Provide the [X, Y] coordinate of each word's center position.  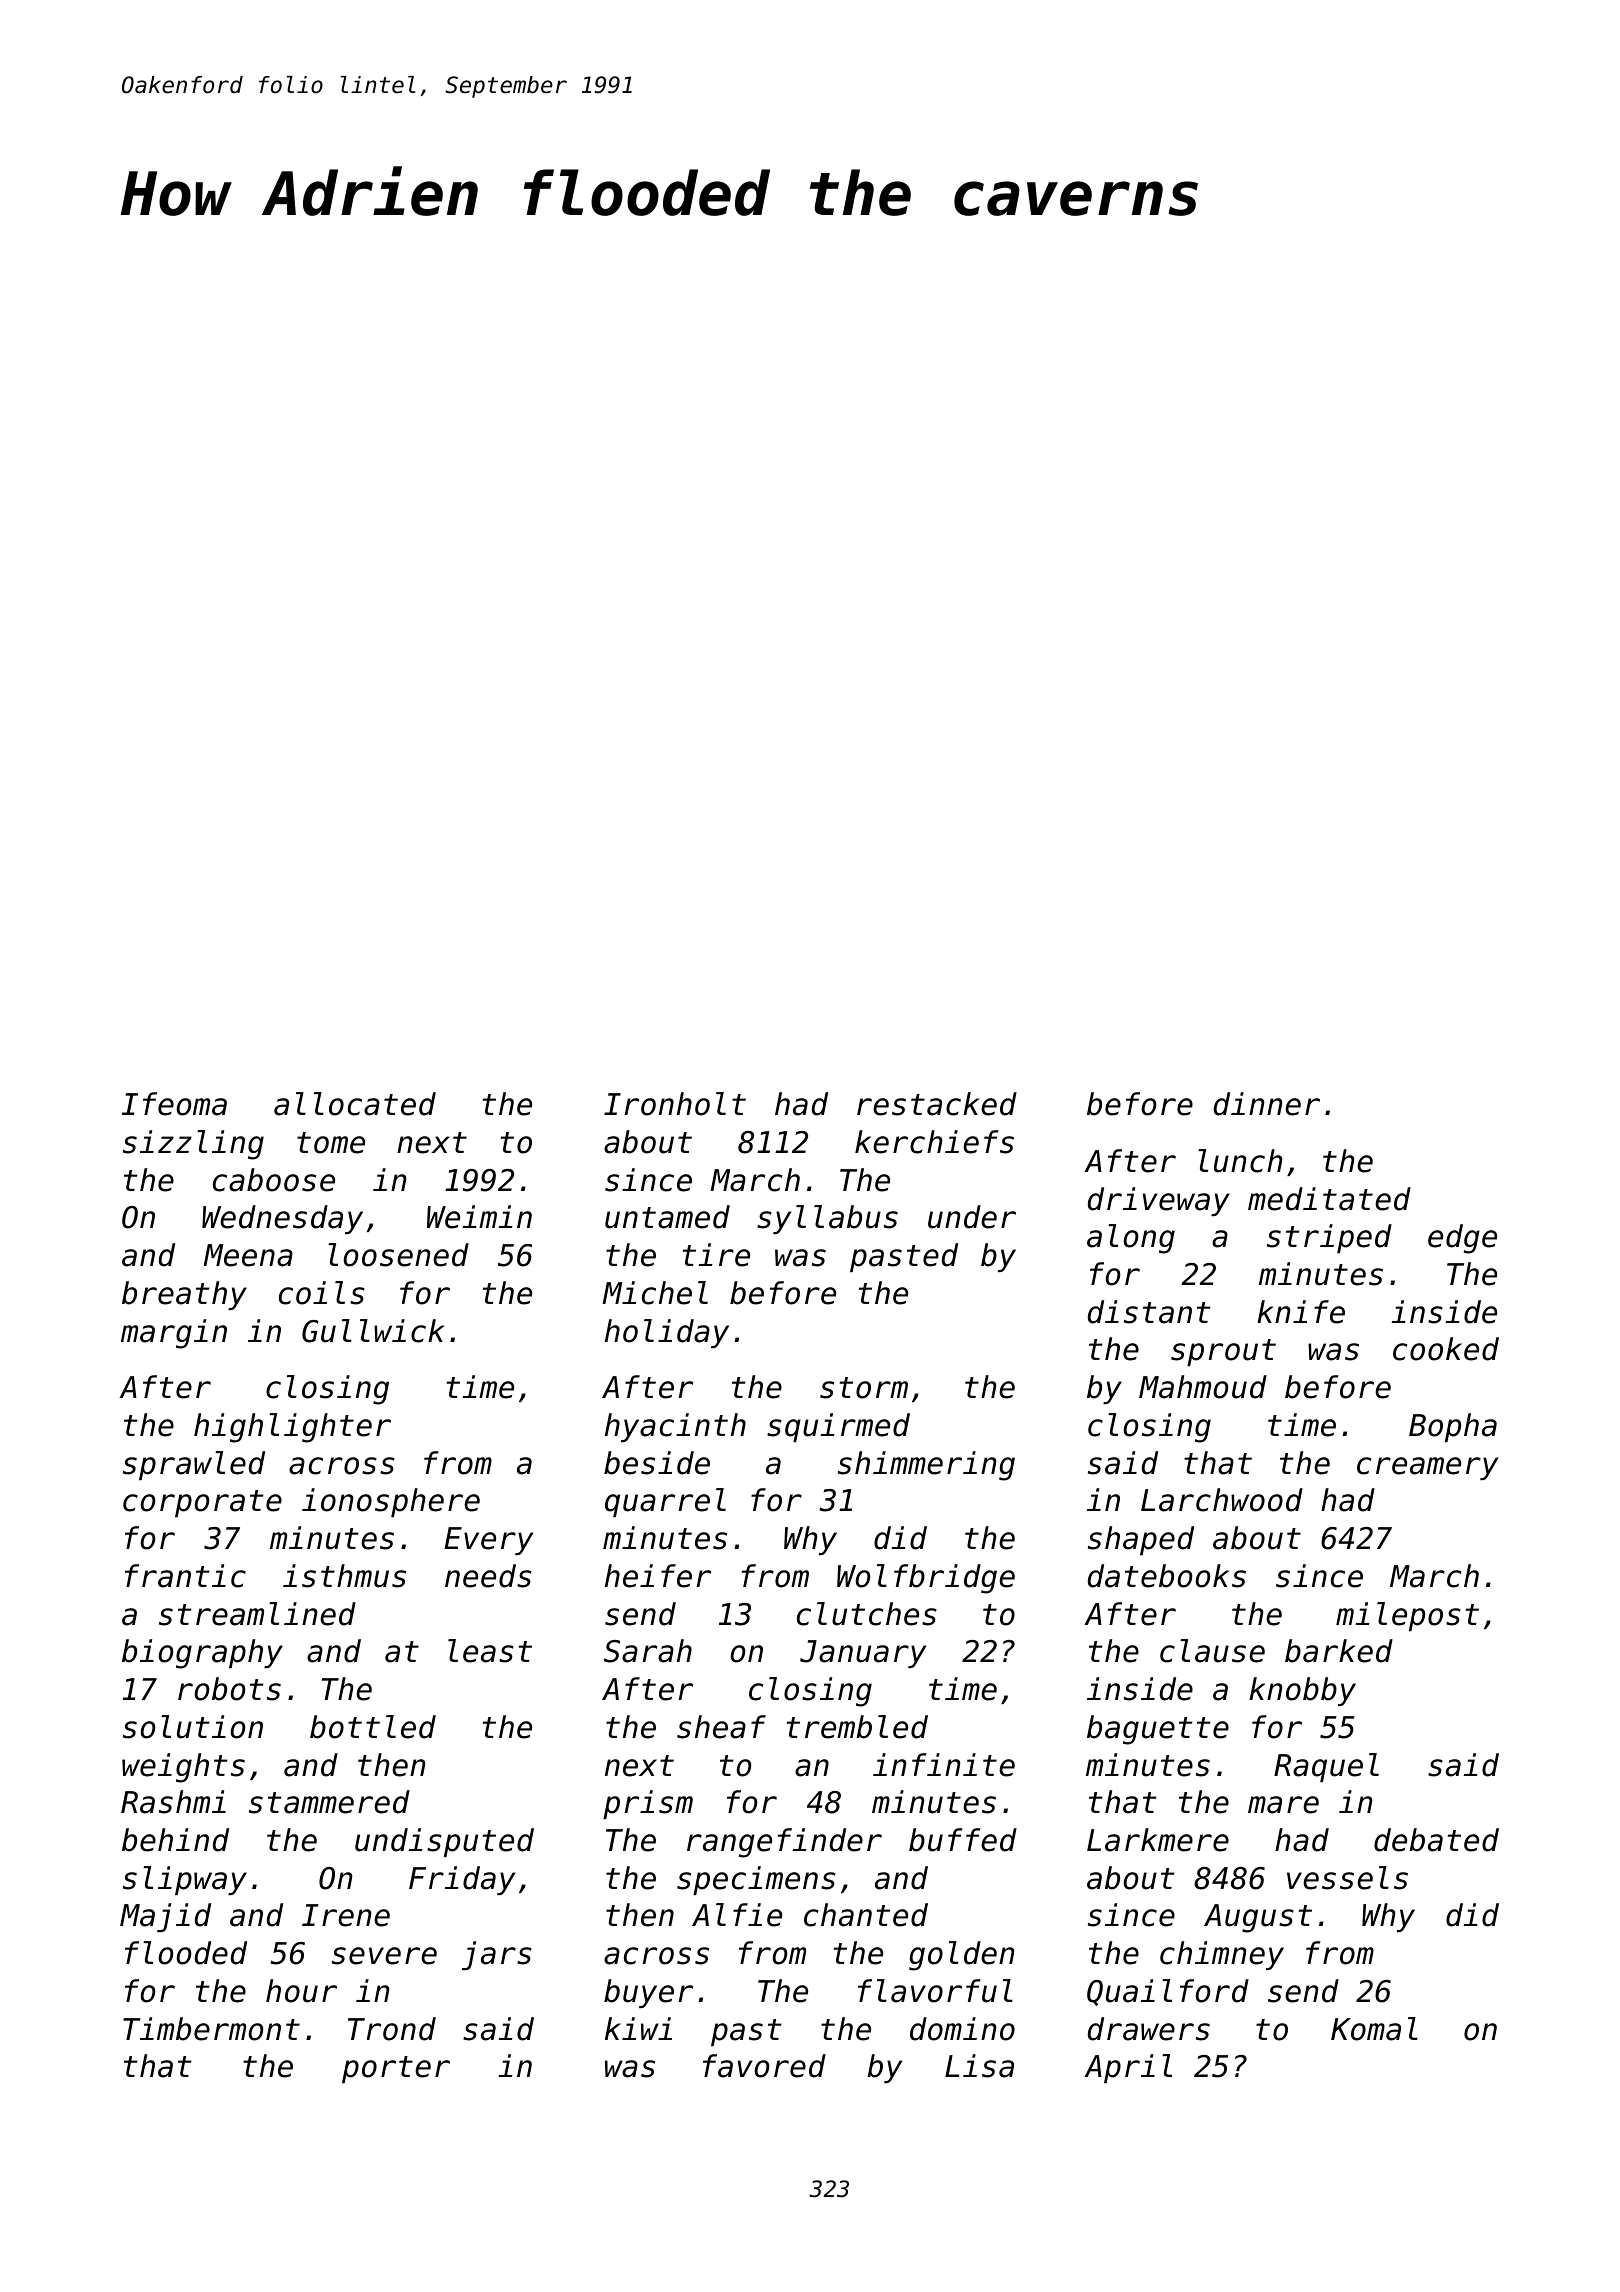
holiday [667, 1333]
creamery [1427, 1468]
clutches [867, 1614]
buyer [648, 1993]
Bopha [1453, 1427]
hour [301, 1991]
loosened [398, 1255]
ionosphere [391, 1502]
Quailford [1168, 1992]
